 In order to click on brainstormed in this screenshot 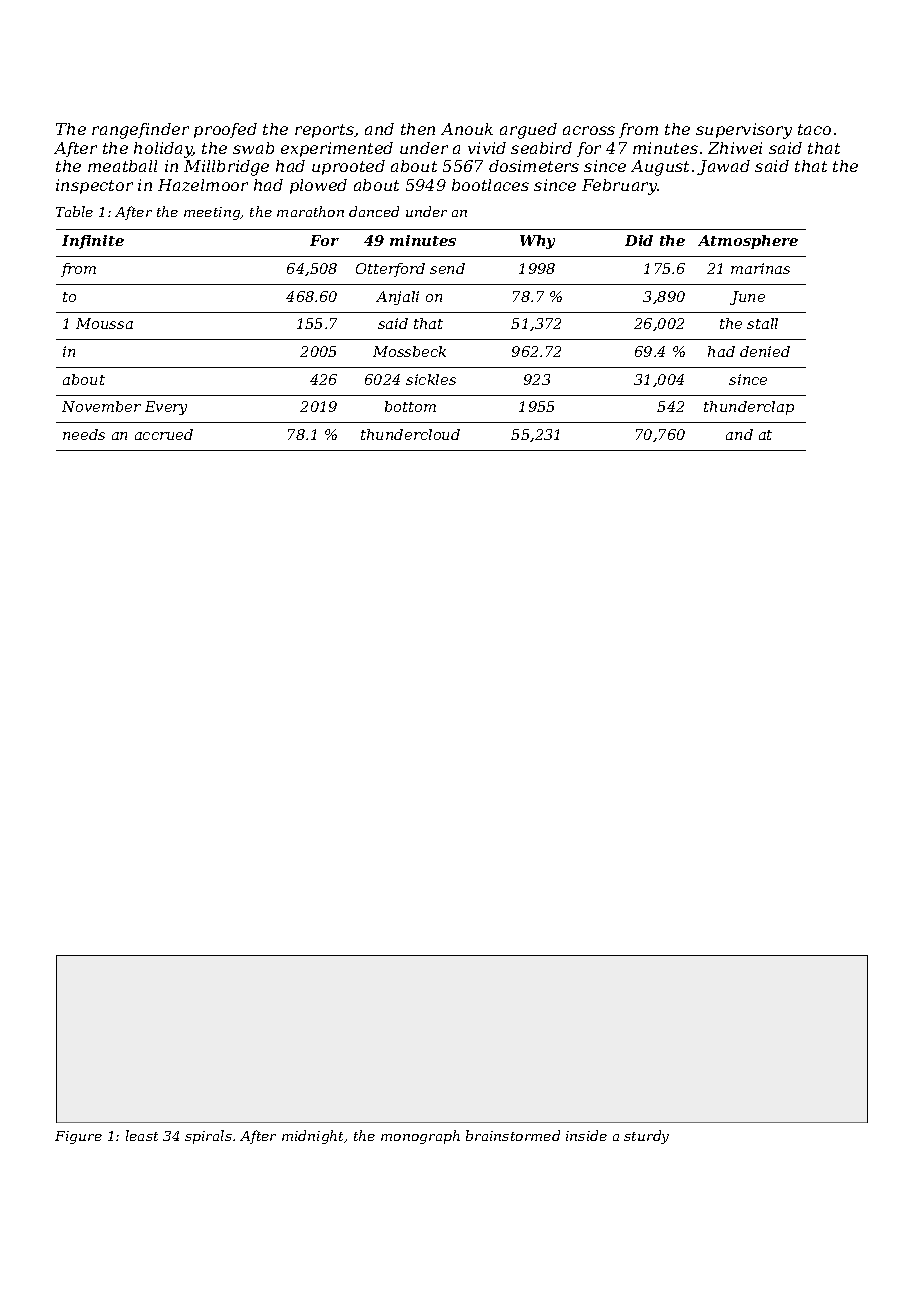, I will do `click(513, 1135)`.
